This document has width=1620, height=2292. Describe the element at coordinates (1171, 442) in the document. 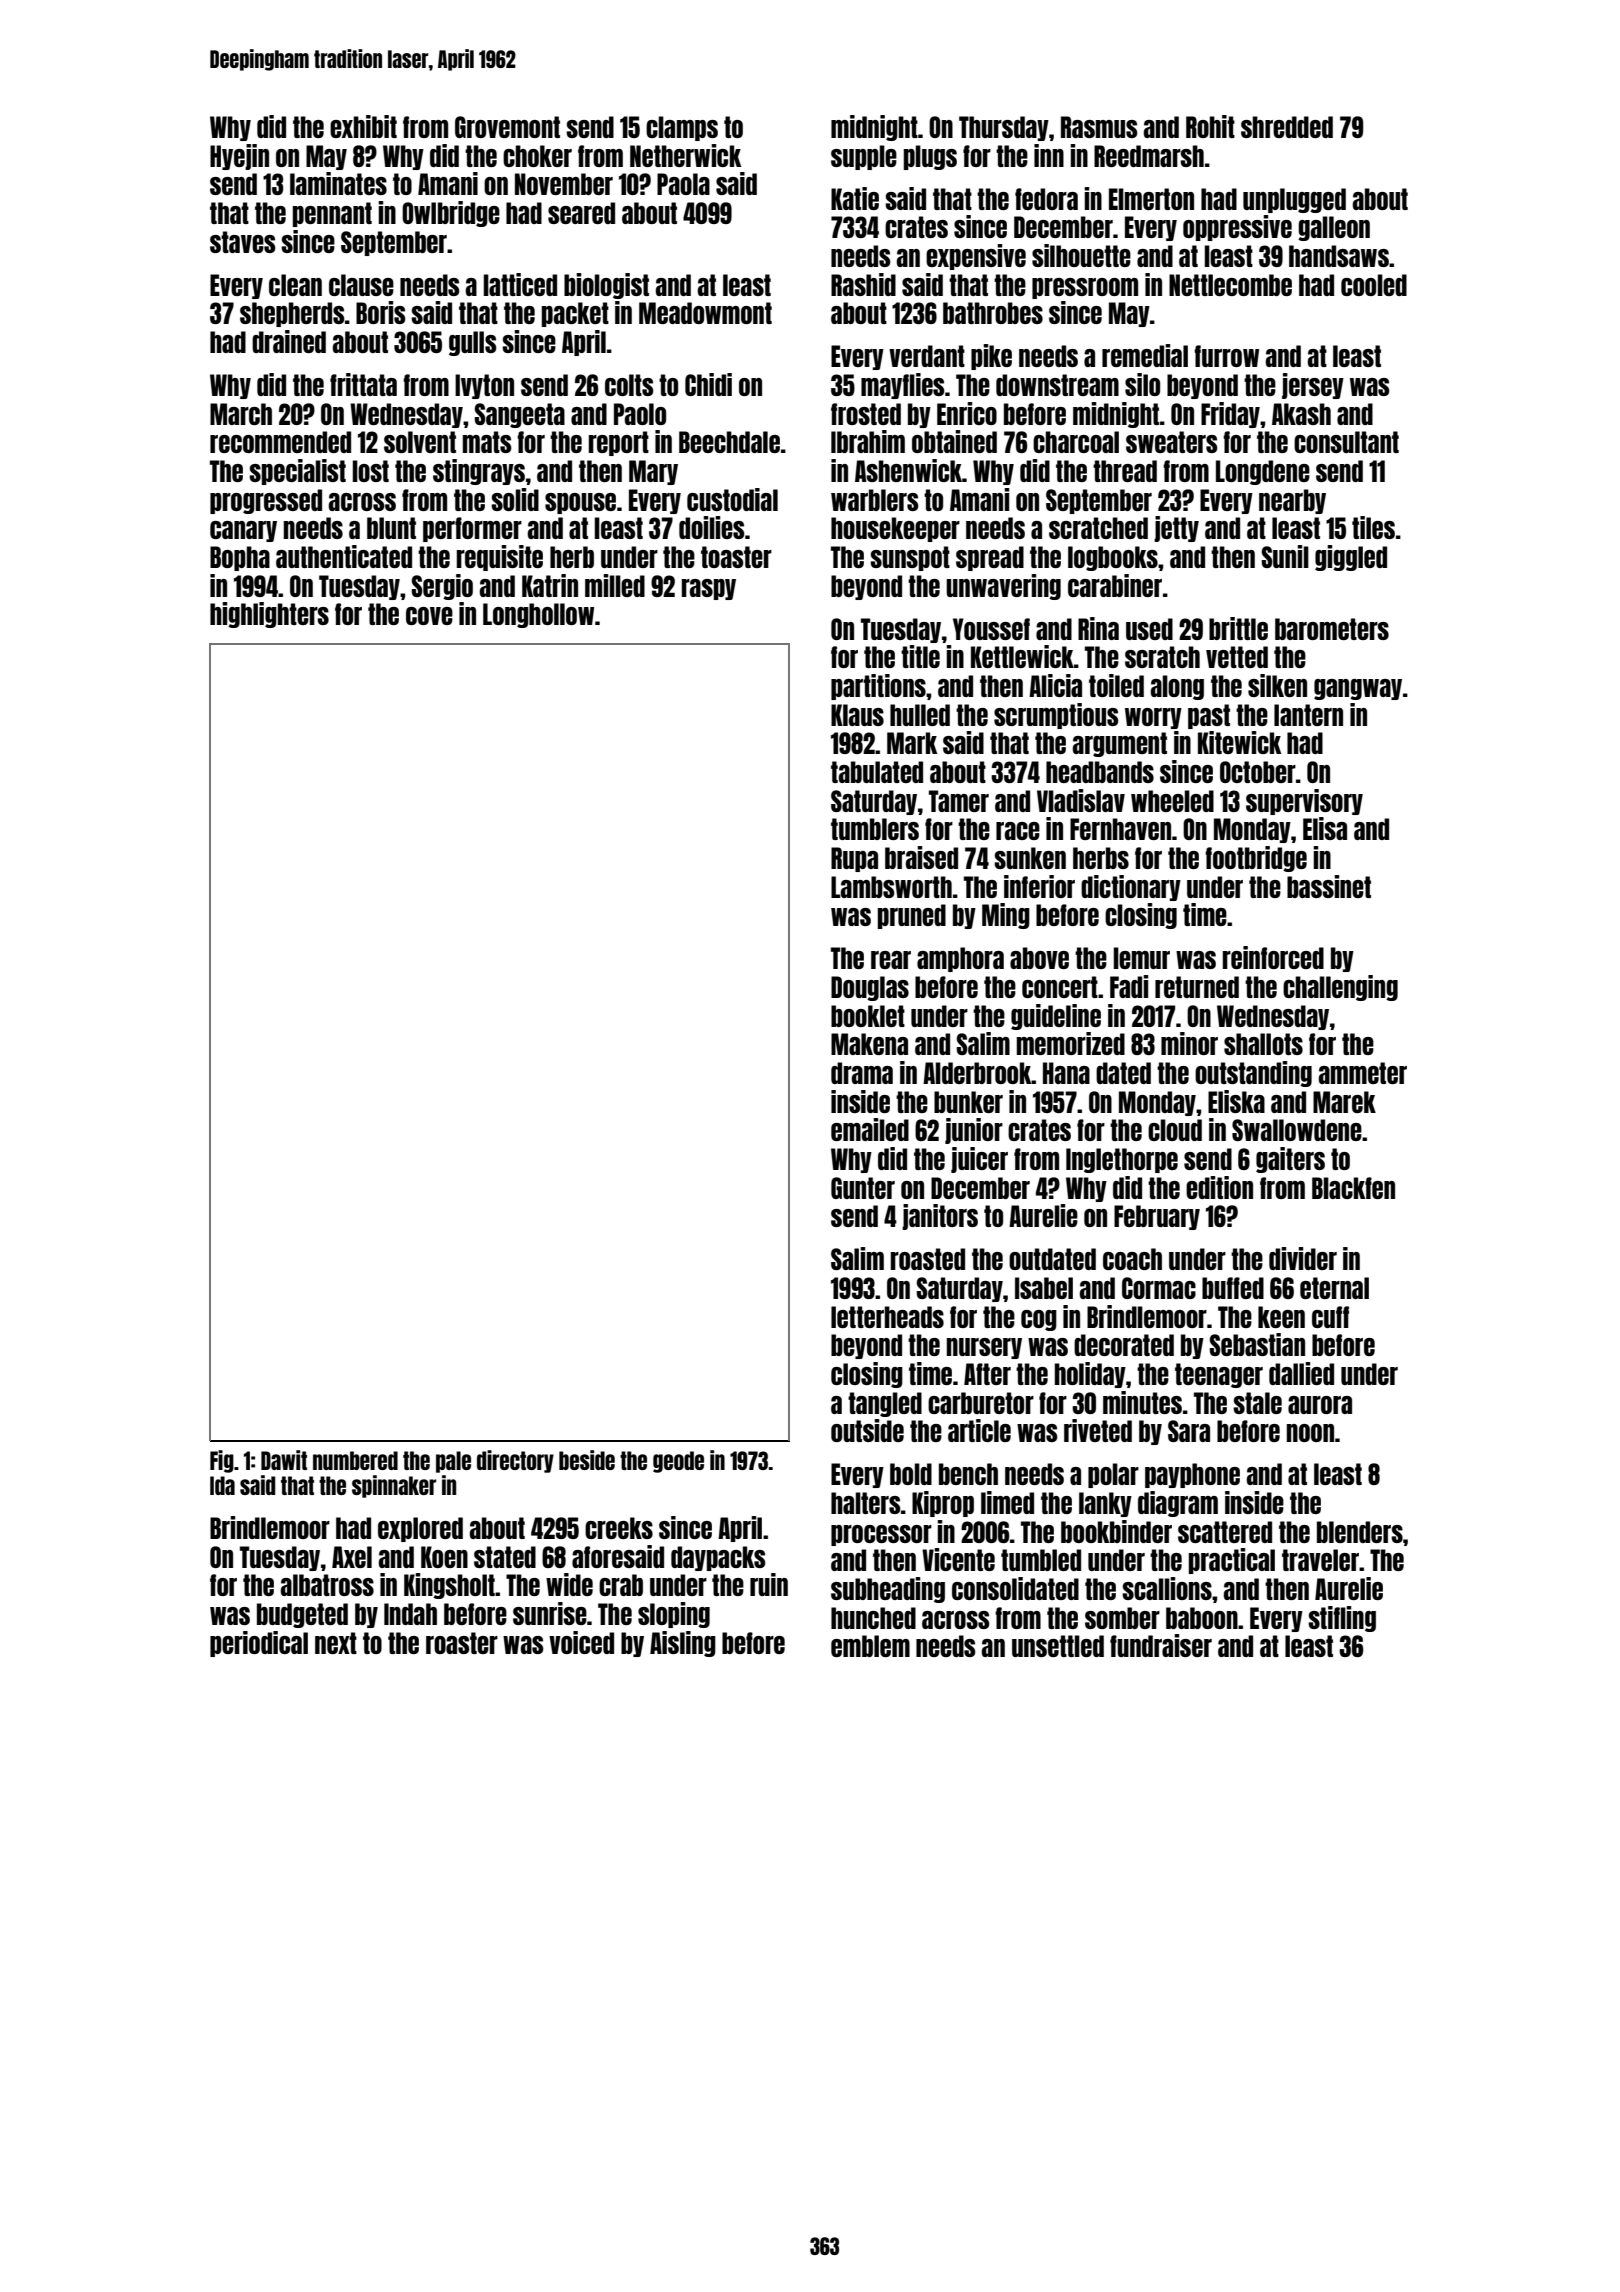

I see `sweaters` at that location.
